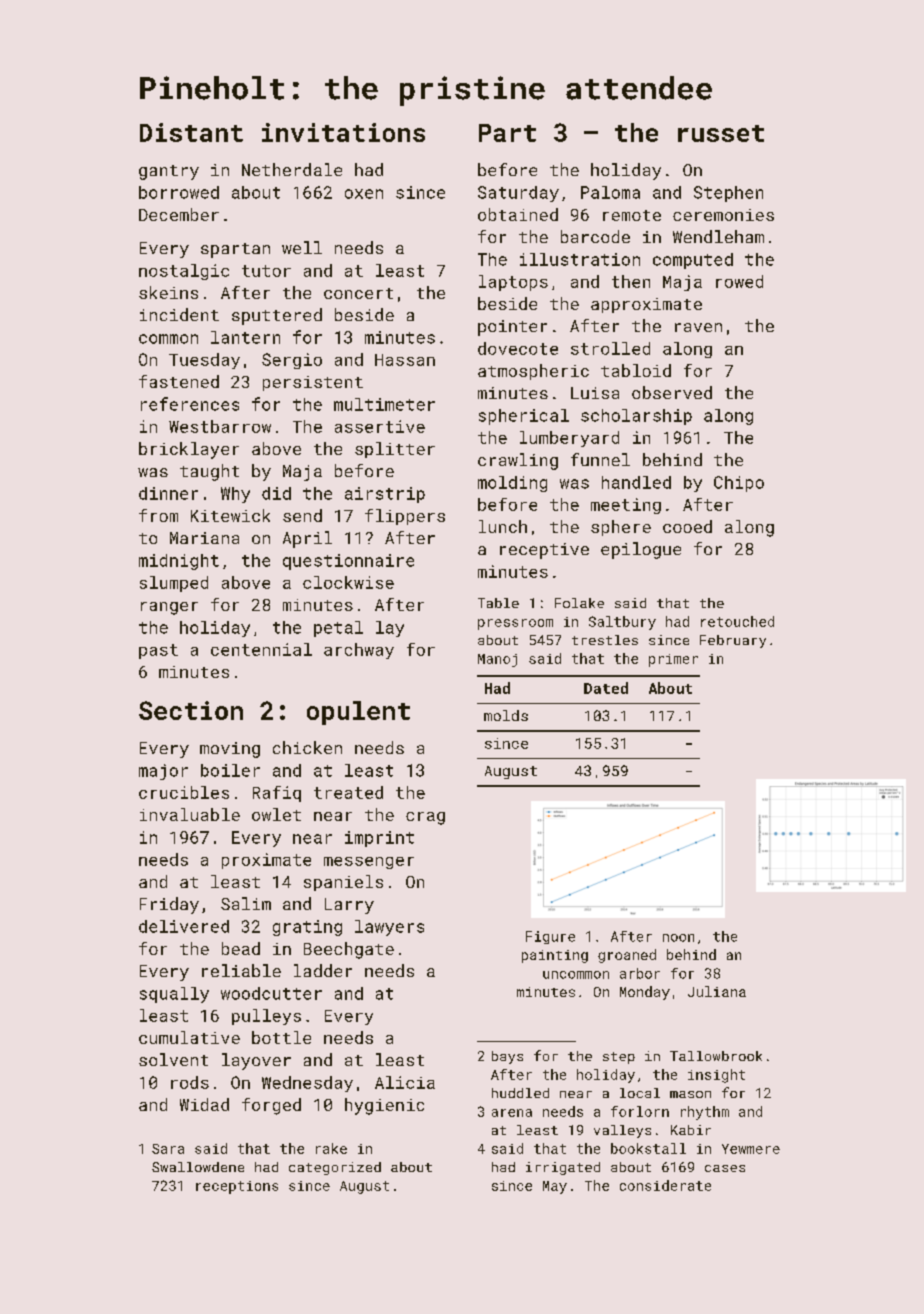  What do you see at coordinates (507, 1057) in the document?
I see `bays` at bounding box center [507, 1057].
